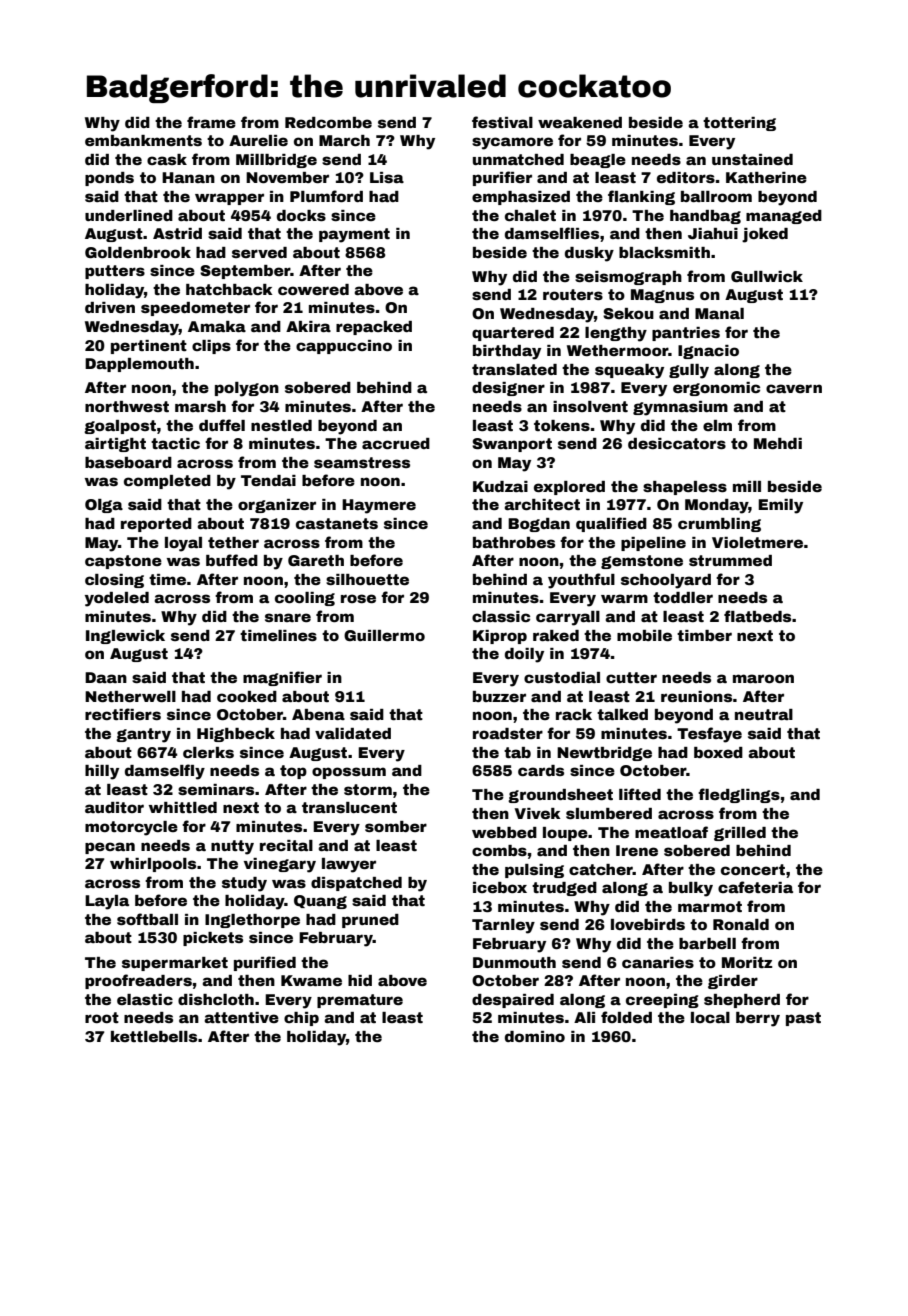 This page has height=1316, width=908. I want to click on tottering, so click(739, 124).
